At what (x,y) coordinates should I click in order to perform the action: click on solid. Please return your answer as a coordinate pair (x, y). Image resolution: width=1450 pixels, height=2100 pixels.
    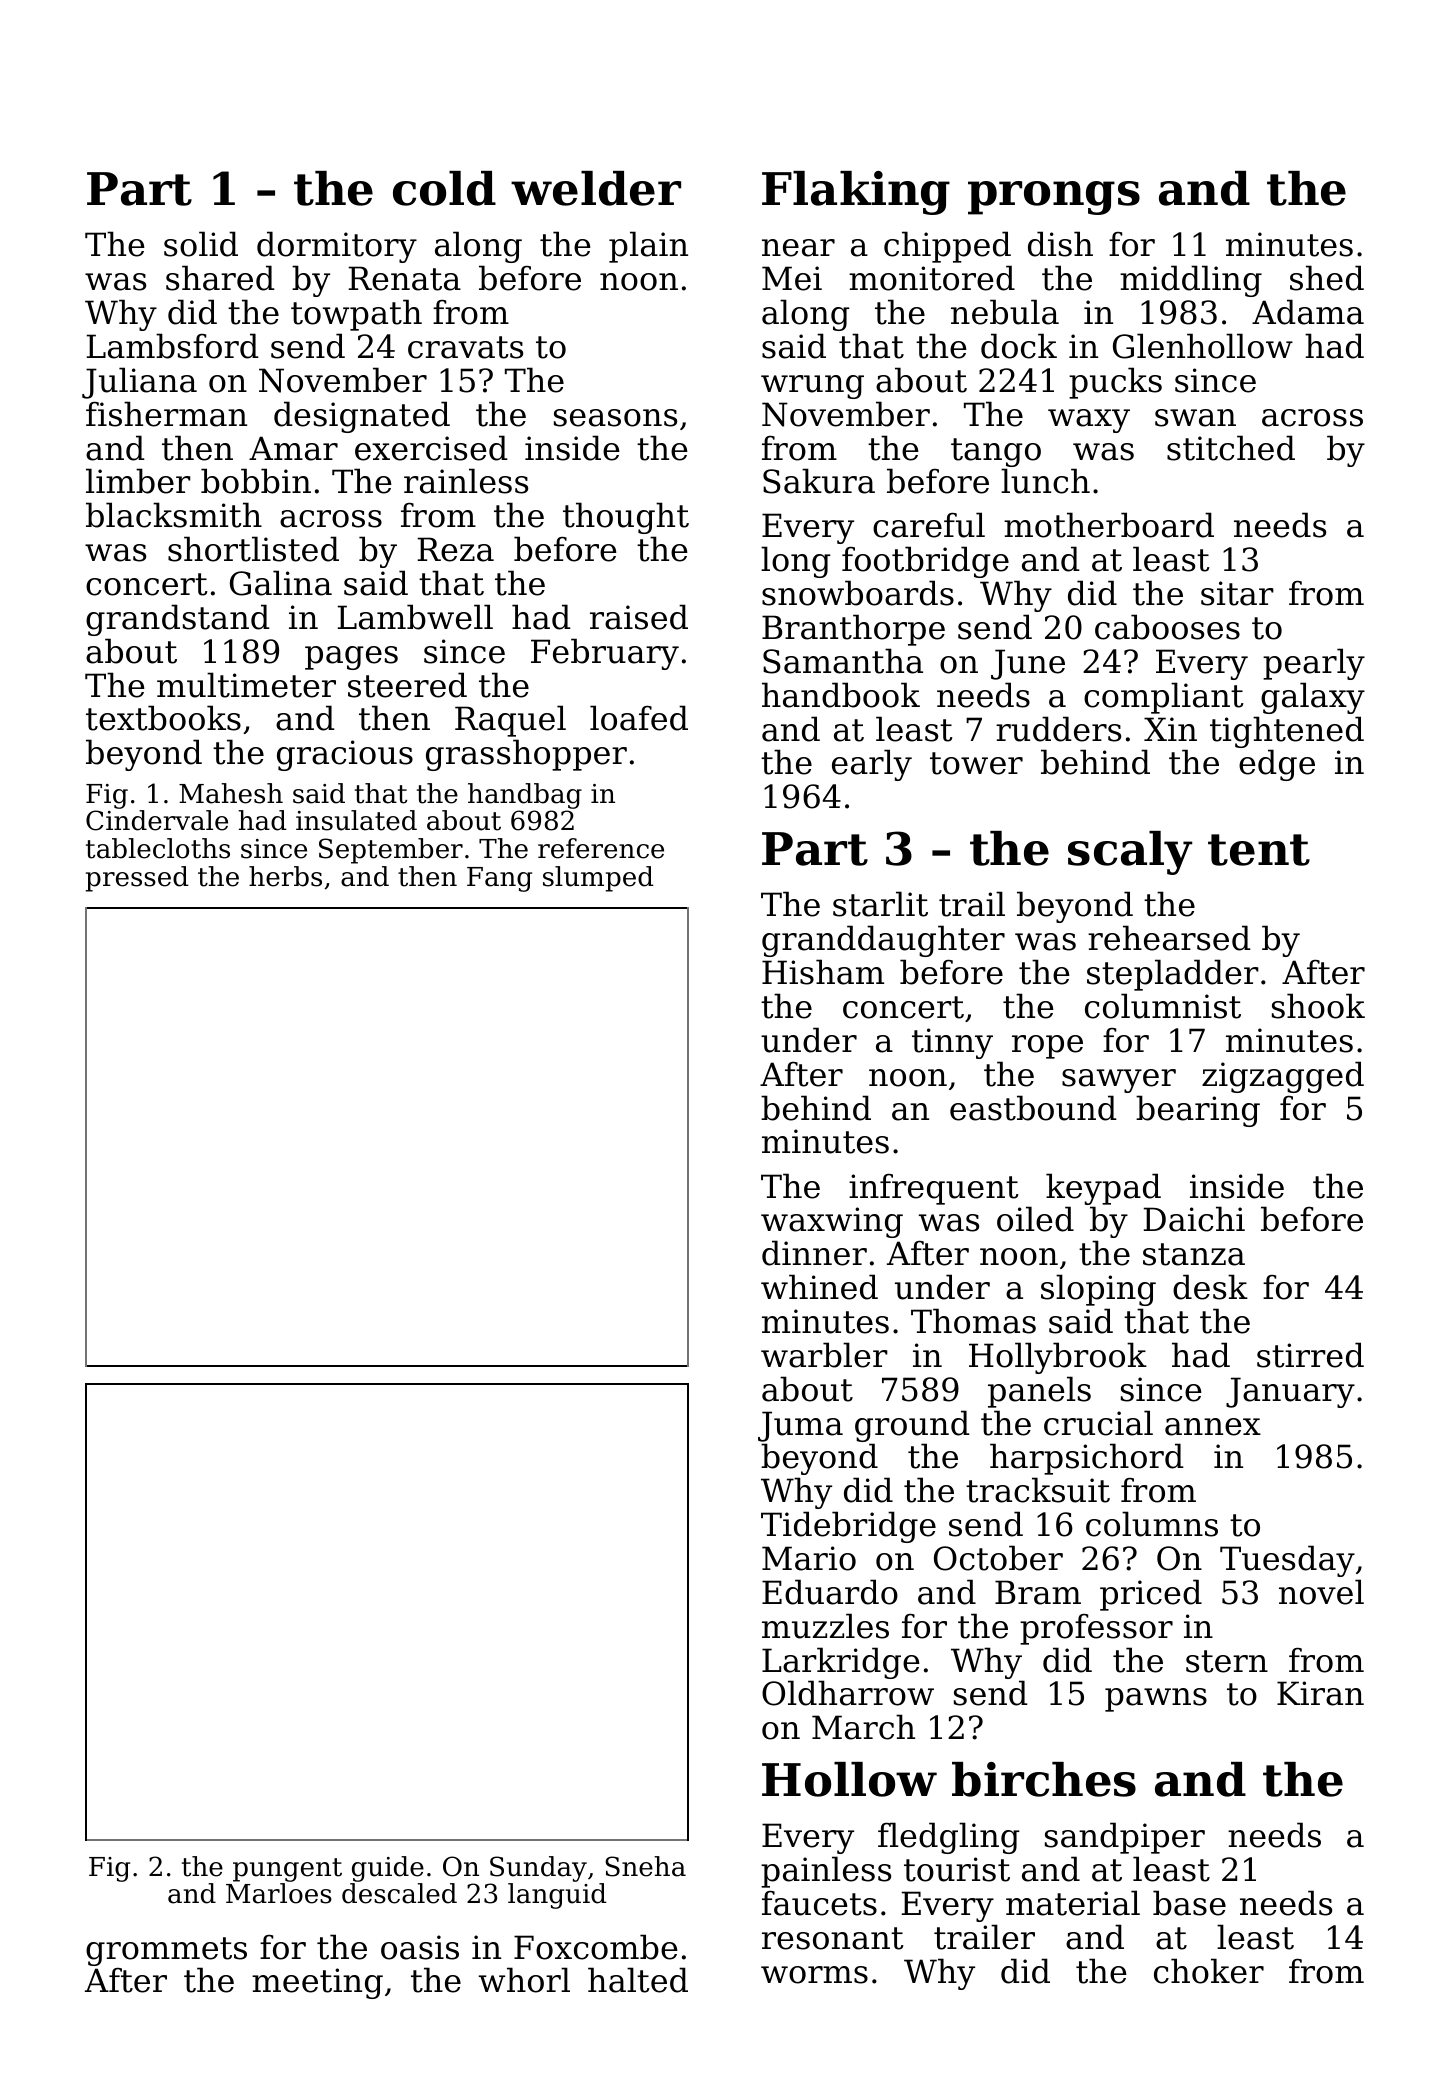
    Looking at the image, I should click on (201, 244).
